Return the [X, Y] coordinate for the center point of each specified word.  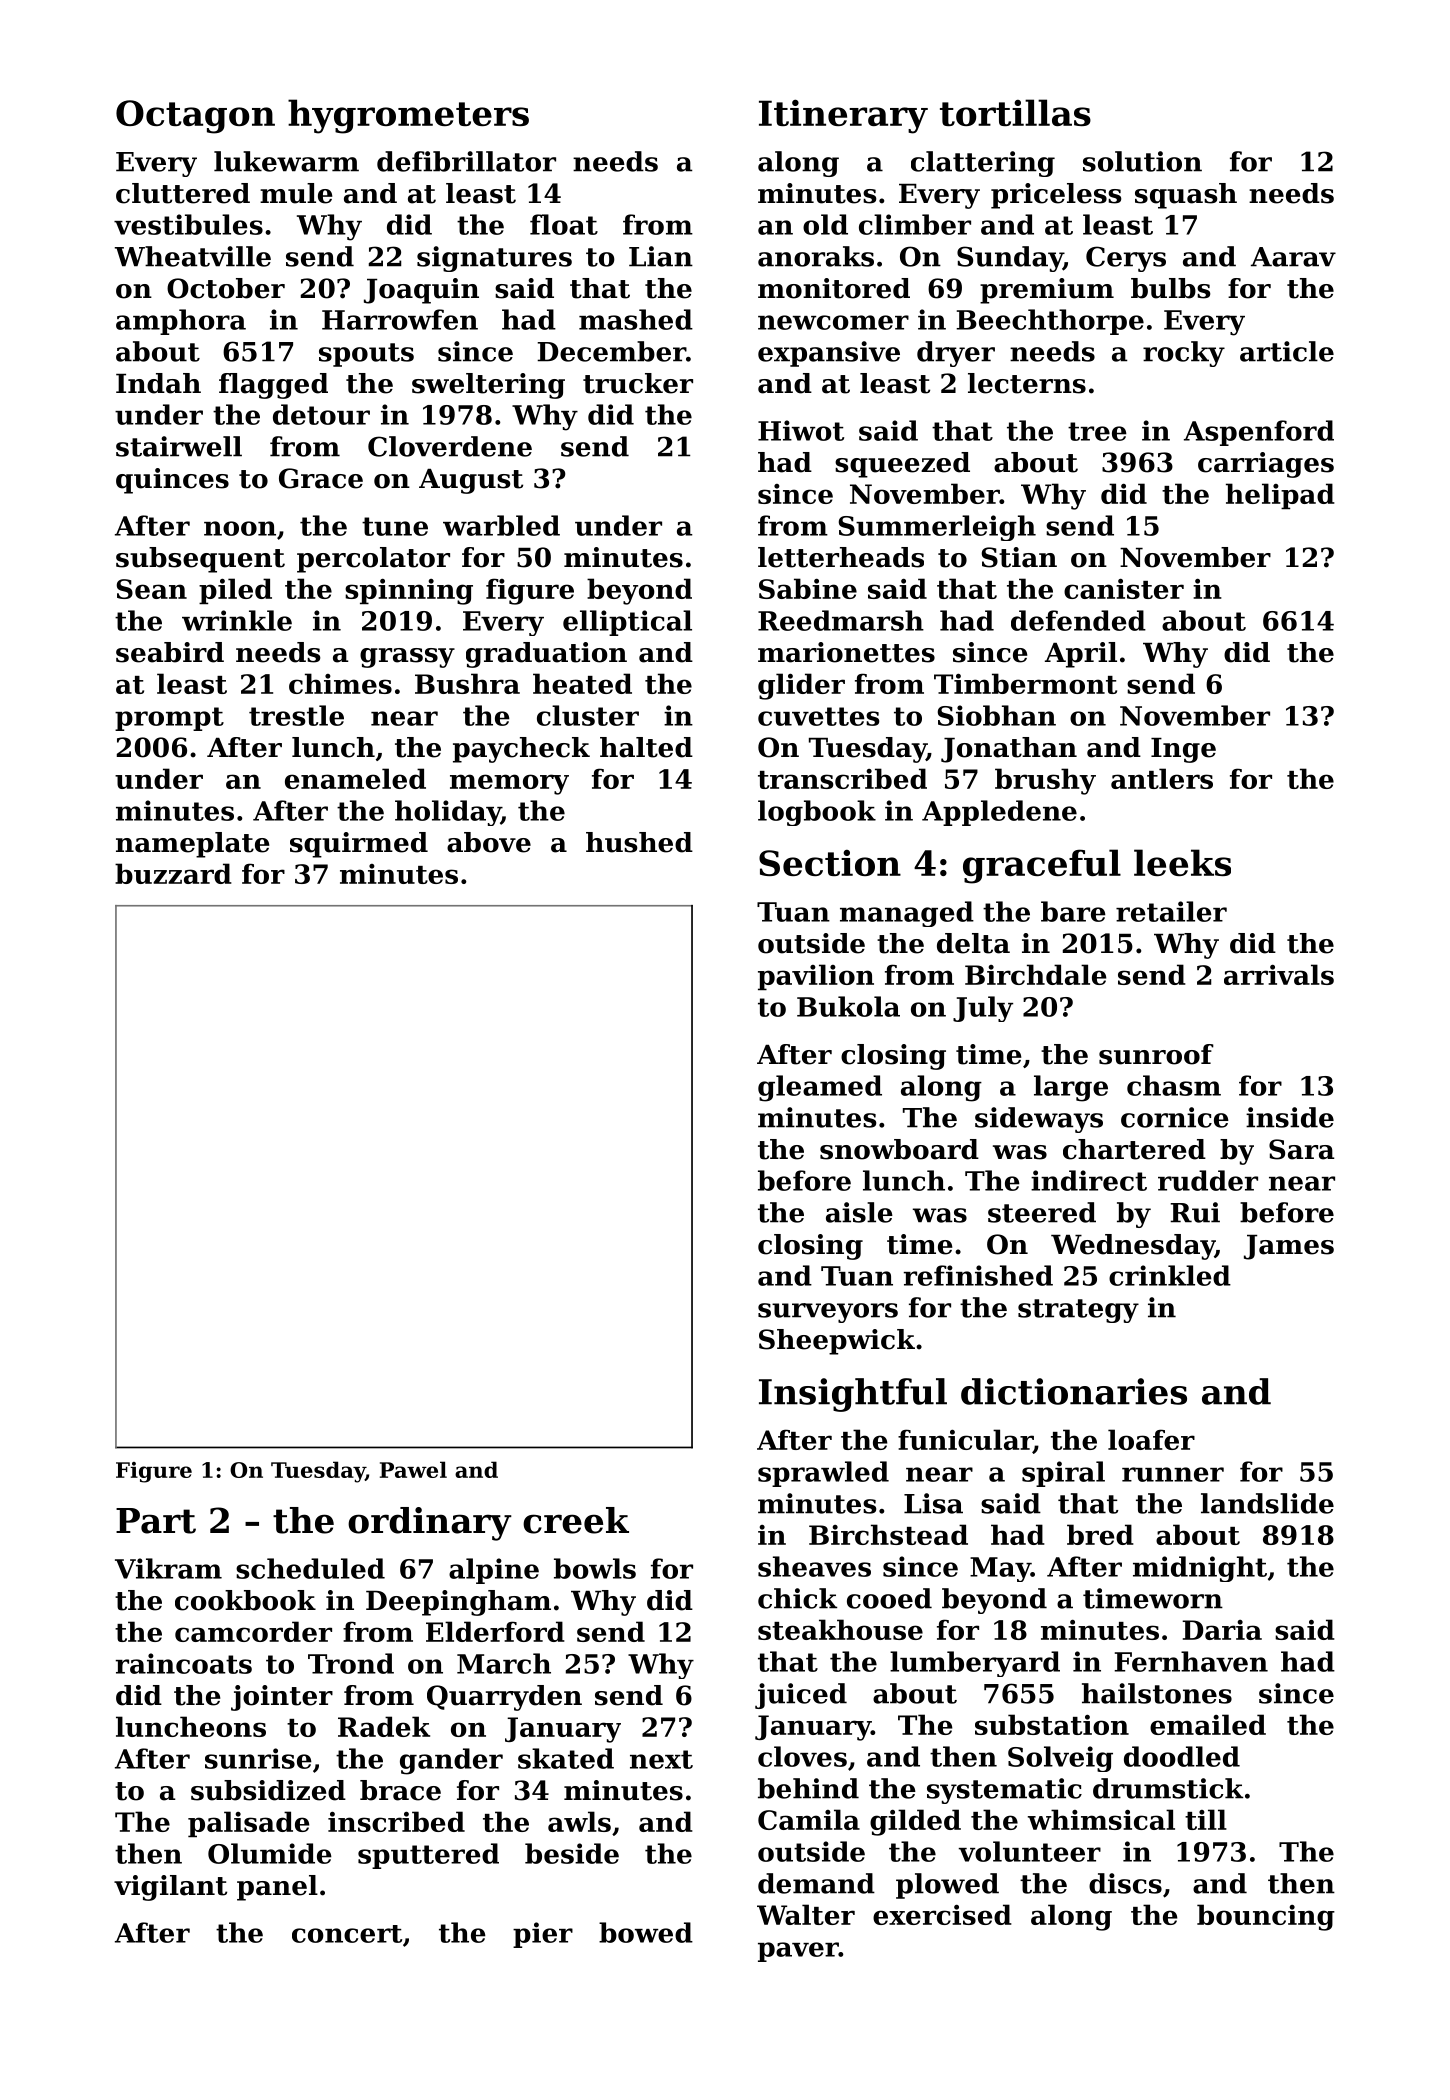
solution [1142, 161]
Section [830, 863]
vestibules [188, 224]
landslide [1267, 1503]
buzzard [173, 873]
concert [347, 1934]
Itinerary [843, 116]
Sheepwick [837, 1342]
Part [156, 1521]
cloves [802, 1756]
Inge [1183, 750]
